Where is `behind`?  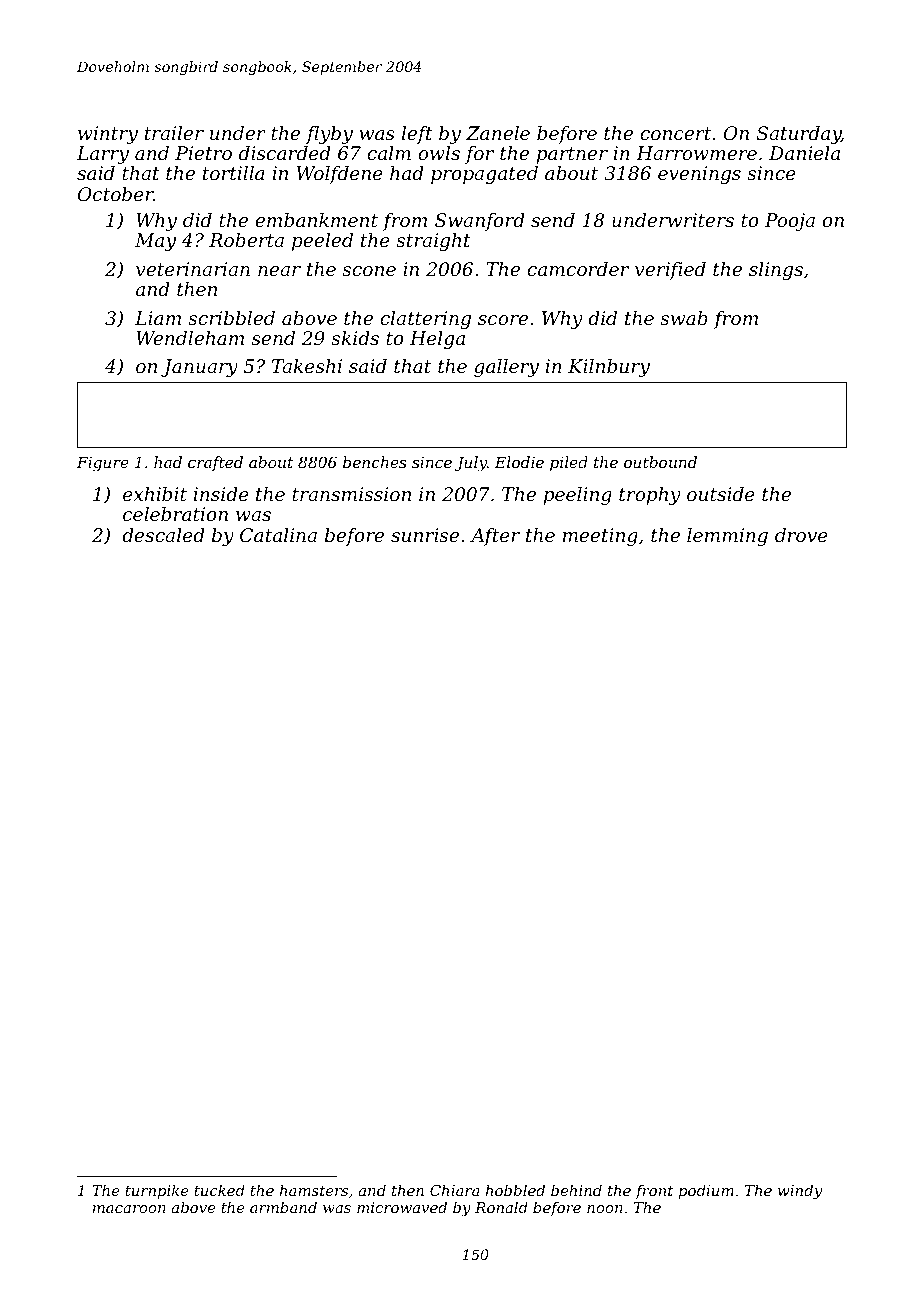
behind is located at coordinates (576, 1190).
